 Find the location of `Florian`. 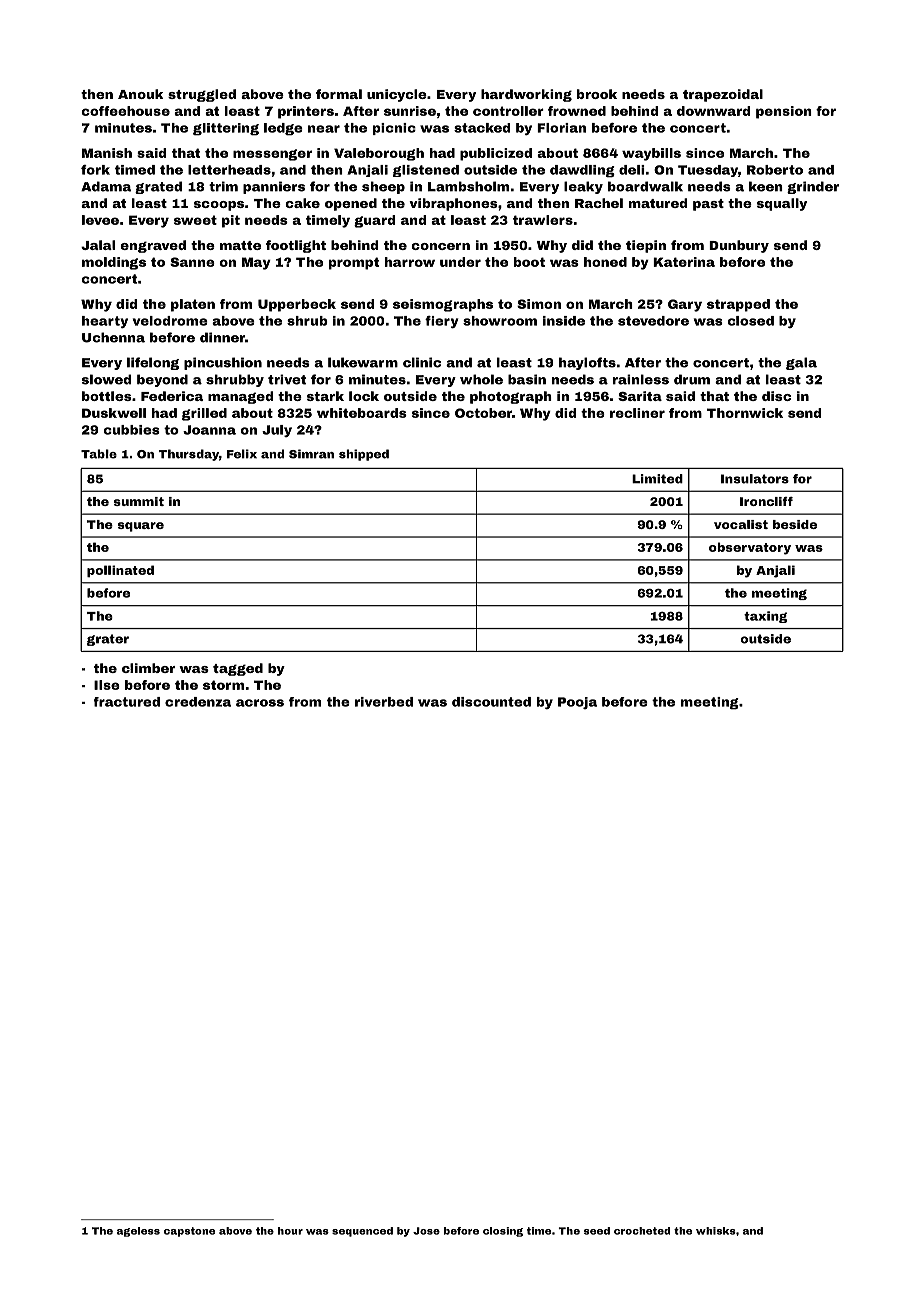

Florian is located at coordinates (561, 128).
